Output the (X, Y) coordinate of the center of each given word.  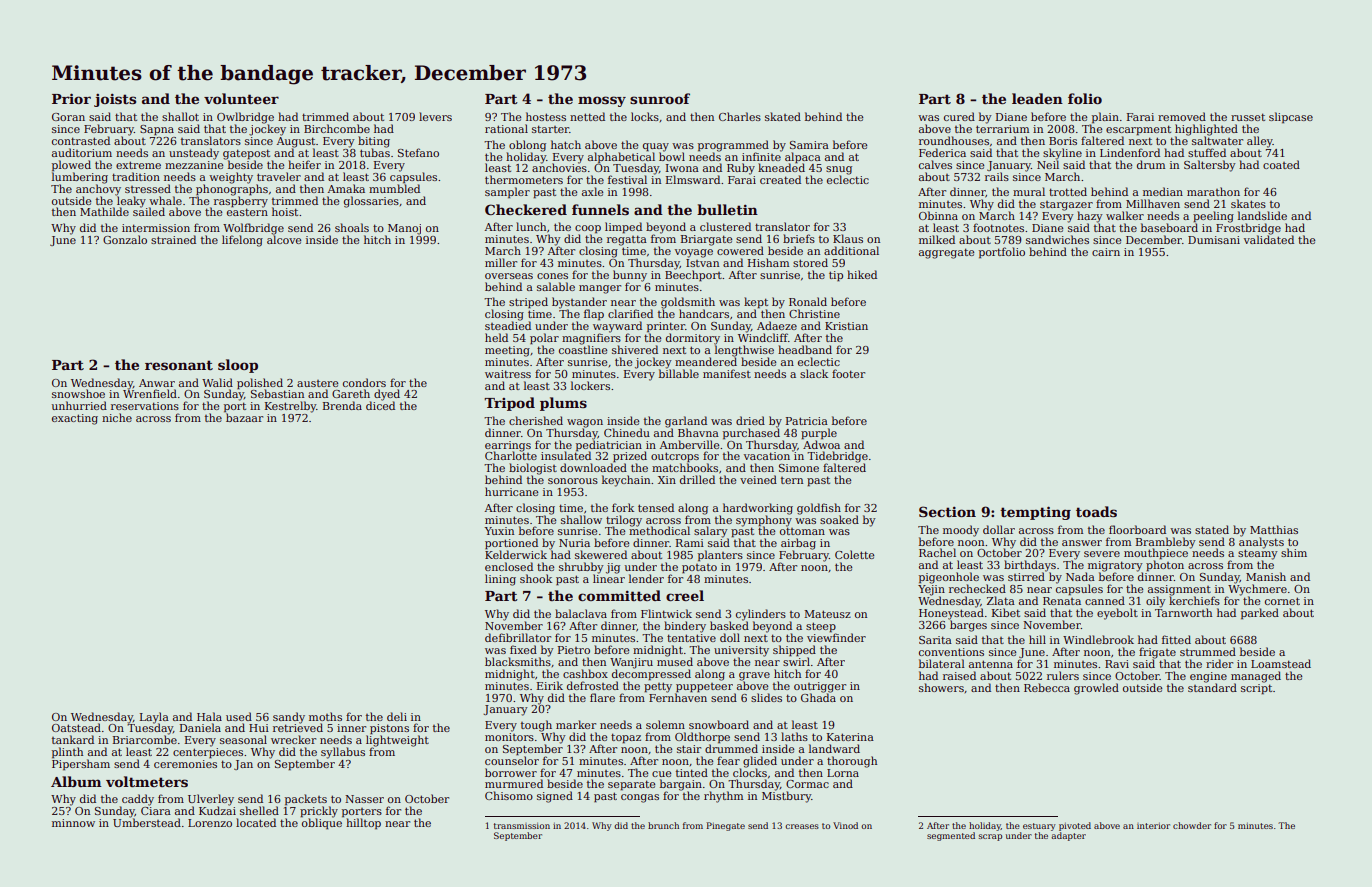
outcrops (675, 457)
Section (947, 511)
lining (500, 580)
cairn (1106, 252)
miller (501, 262)
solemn (665, 724)
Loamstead (1281, 663)
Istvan (702, 263)
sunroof (660, 98)
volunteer (241, 98)
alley (1260, 142)
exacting (75, 419)
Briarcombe (145, 740)
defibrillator (518, 637)
